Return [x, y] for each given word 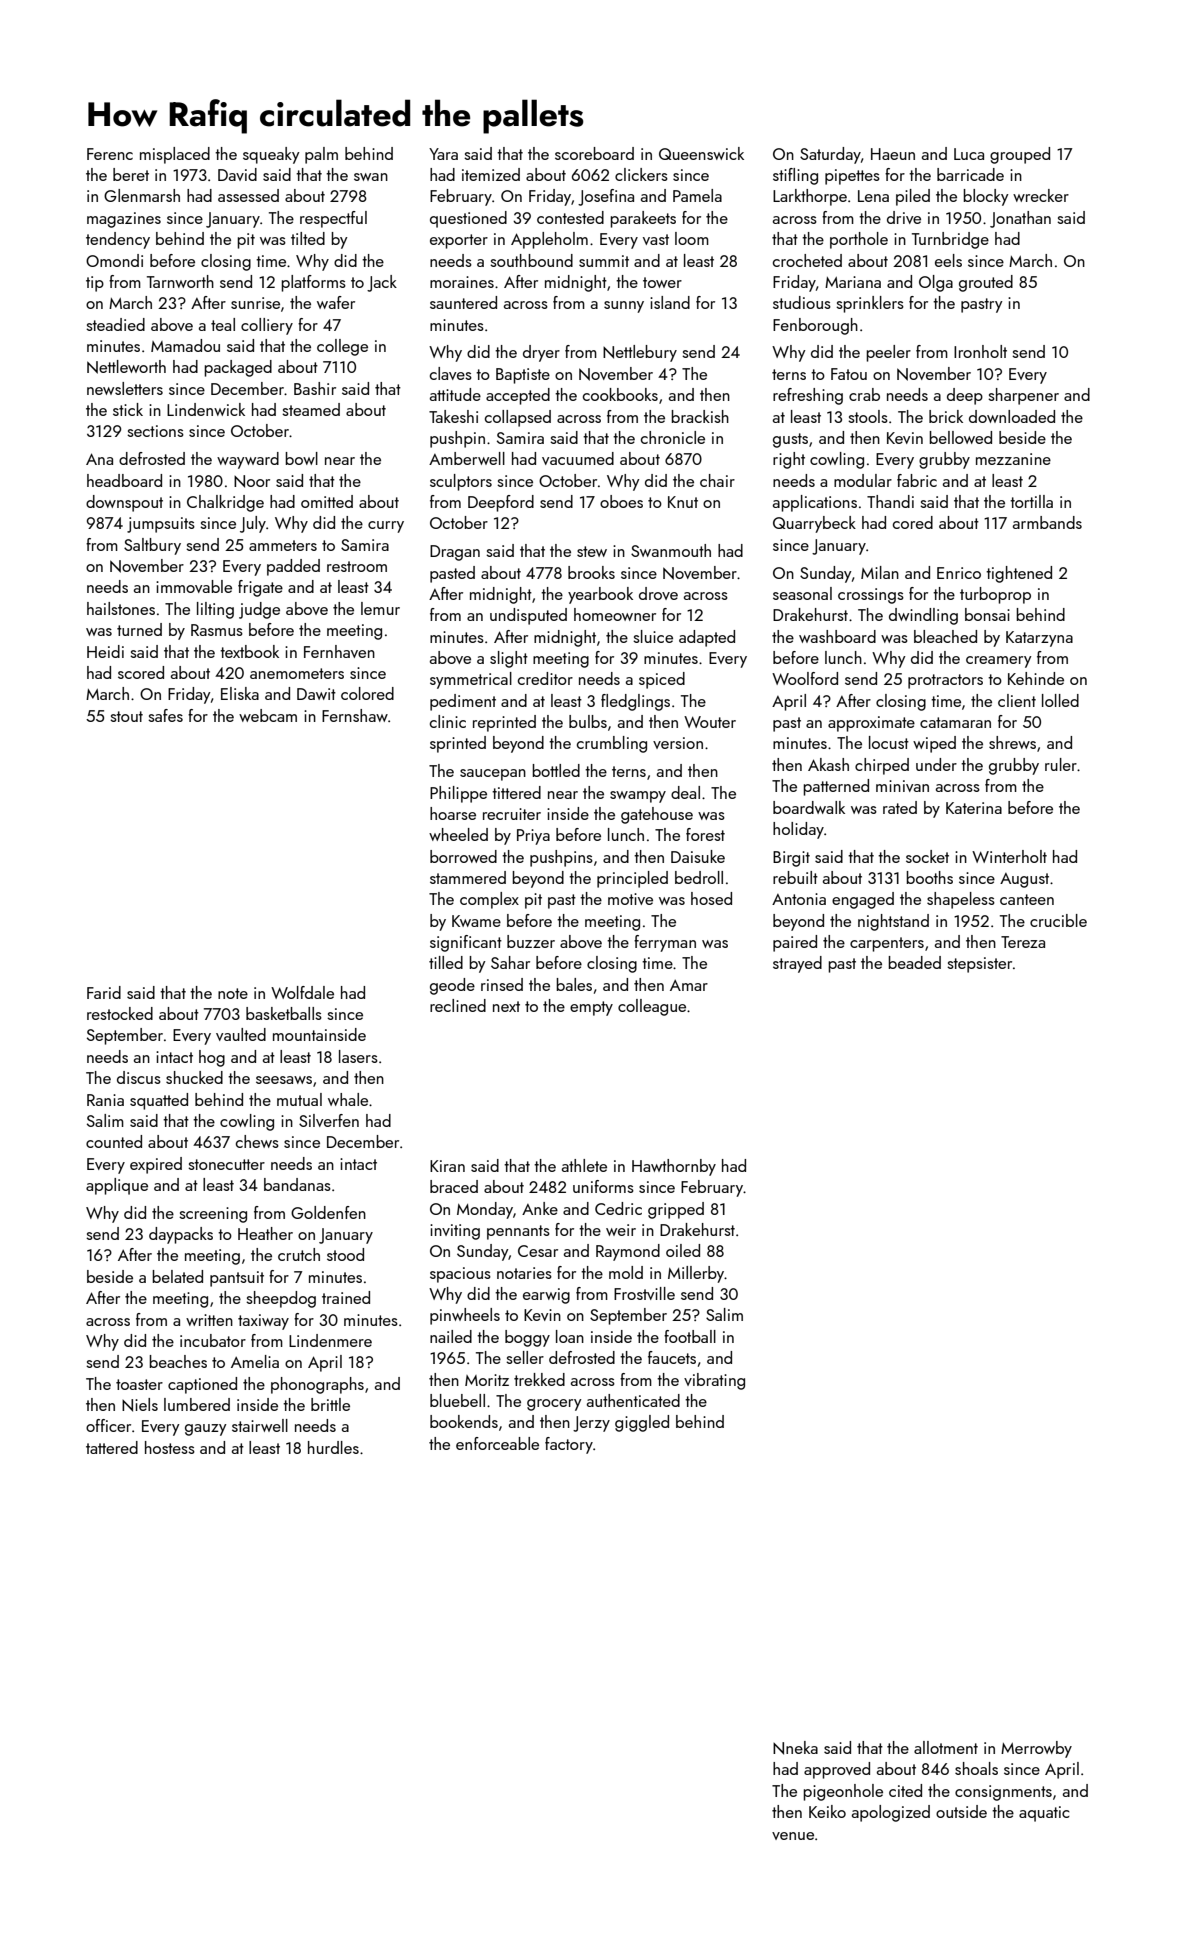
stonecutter [226, 1164]
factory [569, 1445]
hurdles [333, 1447]
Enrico [959, 573]
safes [165, 715]
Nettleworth [126, 367]
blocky [986, 197]
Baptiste [523, 376]
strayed [797, 964]
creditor [545, 678]
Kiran [447, 1166]
